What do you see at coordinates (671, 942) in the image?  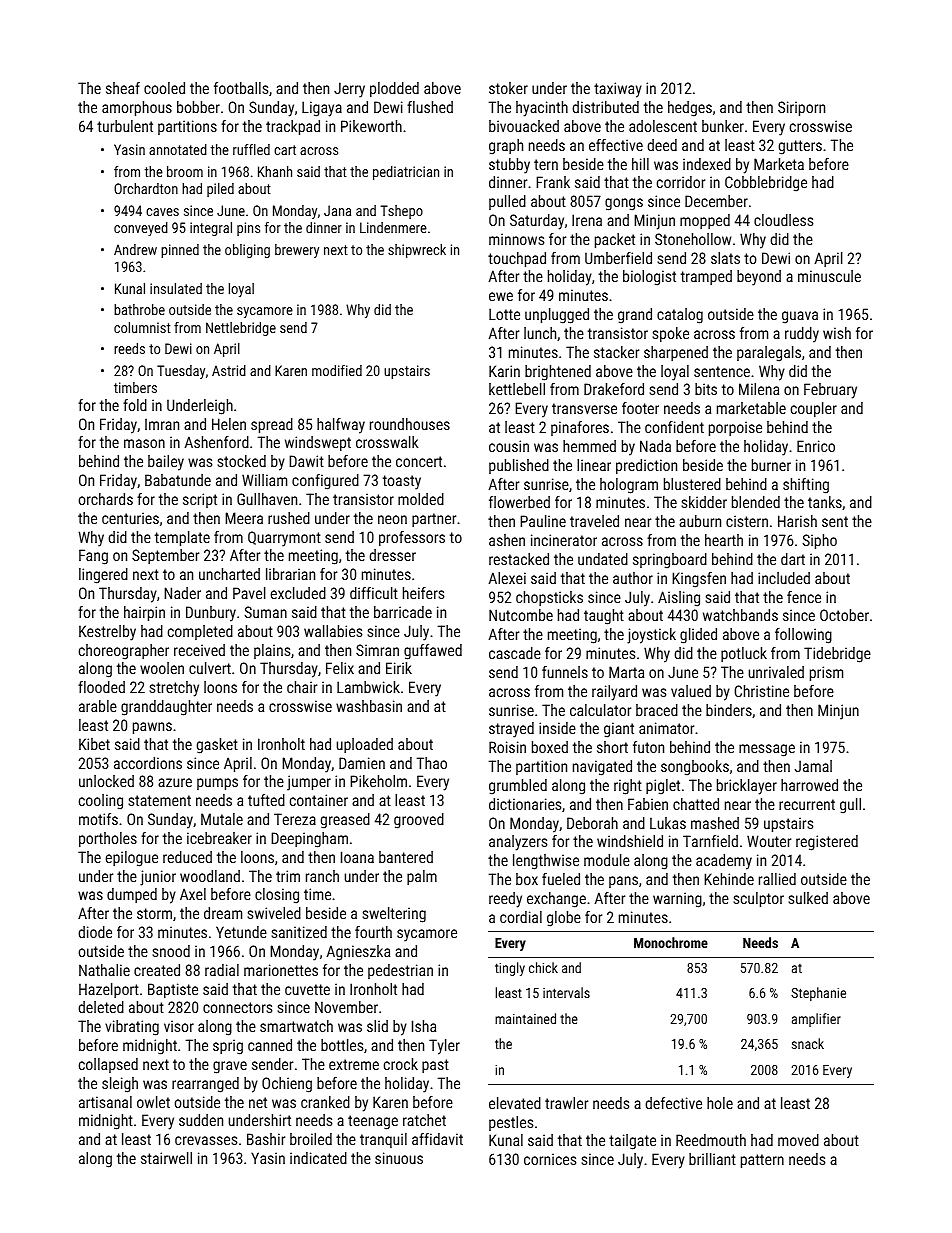 I see `Monochrome` at bounding box center [671, 942].
